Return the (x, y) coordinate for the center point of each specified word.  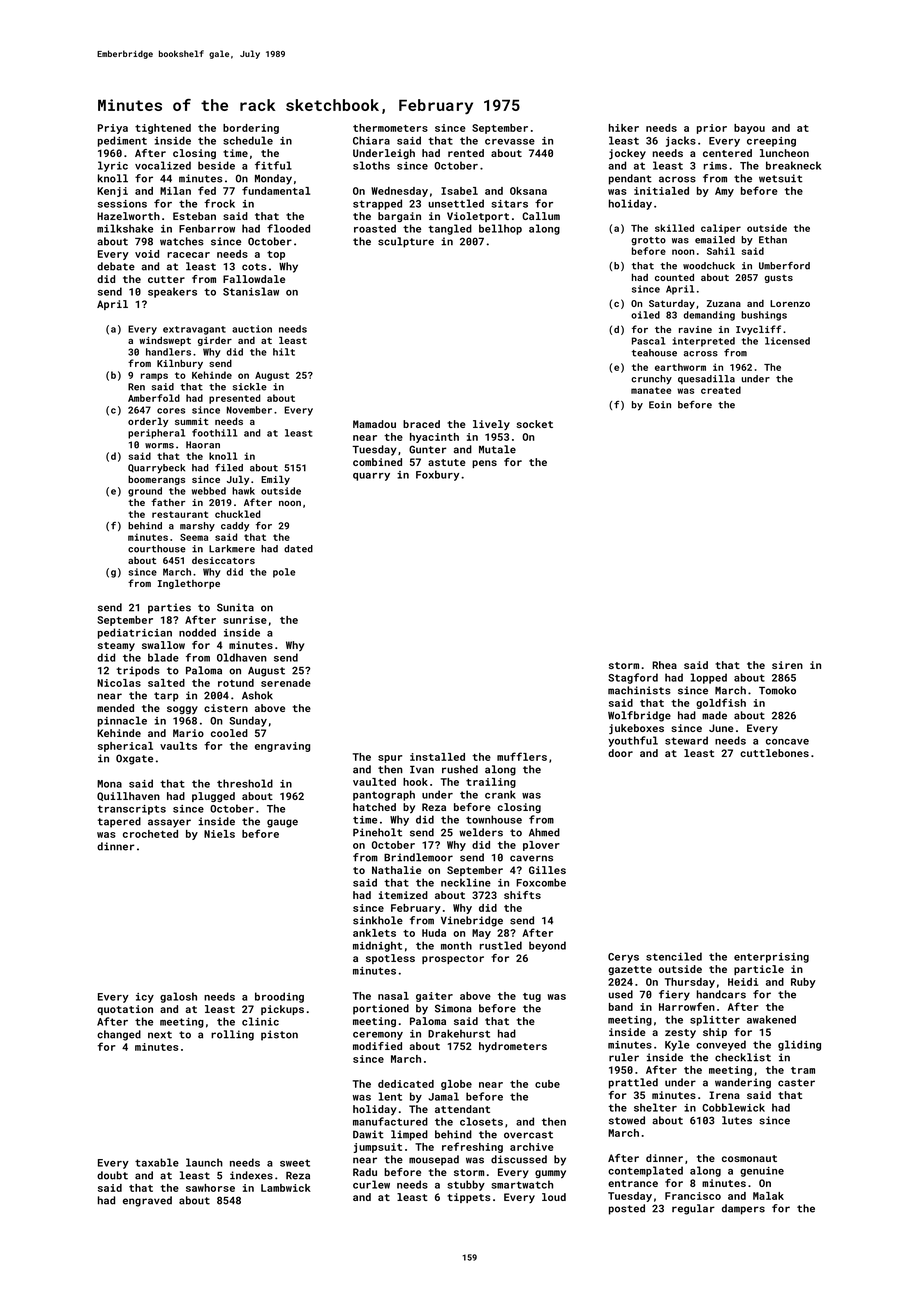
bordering (251, 129)
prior (712, 129)
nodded (197, 632)
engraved (147, 1201)
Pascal (648, 341)
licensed (787, 341)
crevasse (510, 142)
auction (252, 329)
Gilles (547, 870)
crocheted (150, 834)
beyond (547, 946)
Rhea (664, 665)
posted (627, 1209)
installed (437, 757)
